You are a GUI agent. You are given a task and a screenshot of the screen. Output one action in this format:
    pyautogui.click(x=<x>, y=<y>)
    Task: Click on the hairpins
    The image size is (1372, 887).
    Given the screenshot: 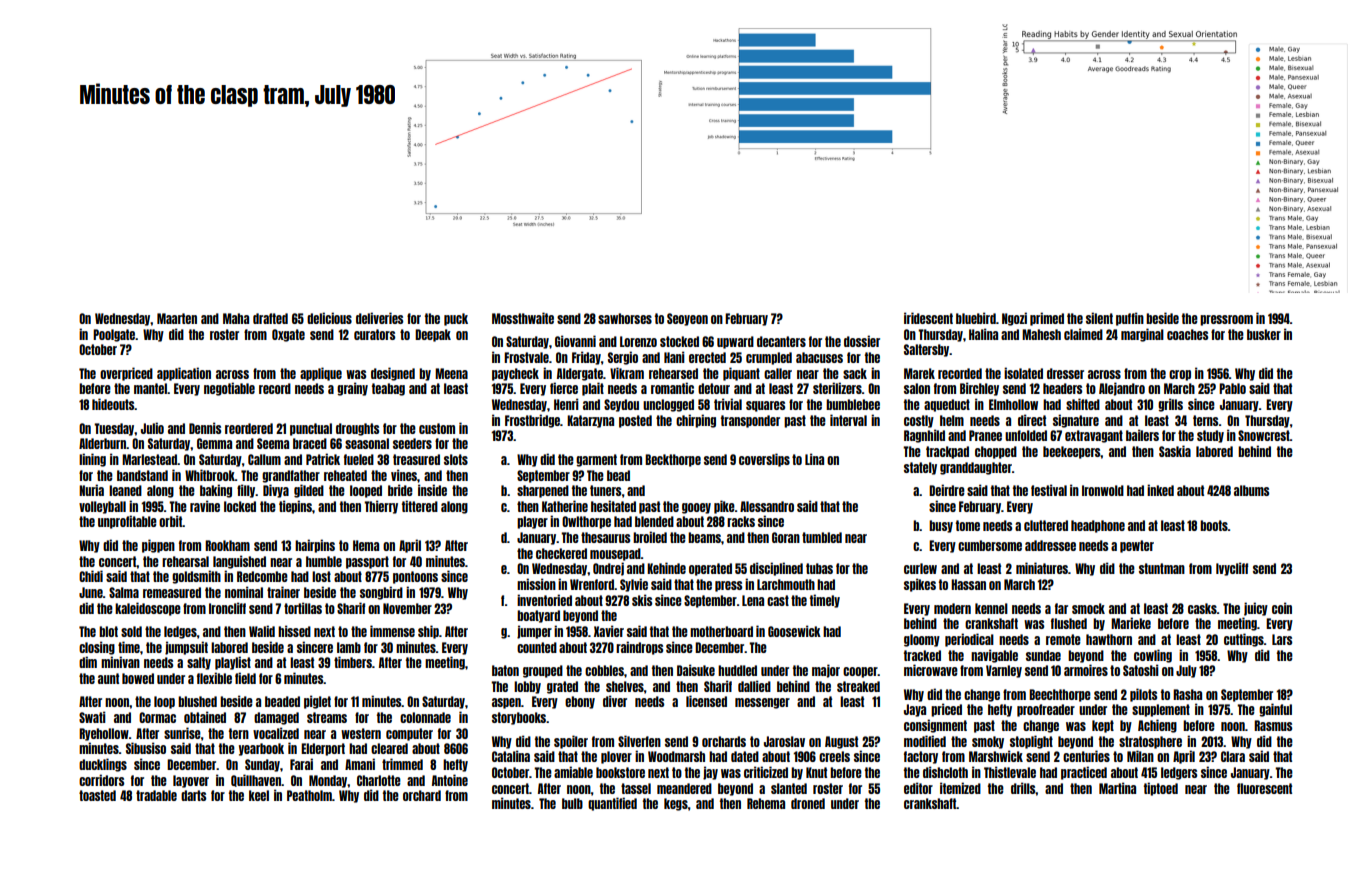 What is the action you would take?
    pyautogui.click(x=315, y=546)
